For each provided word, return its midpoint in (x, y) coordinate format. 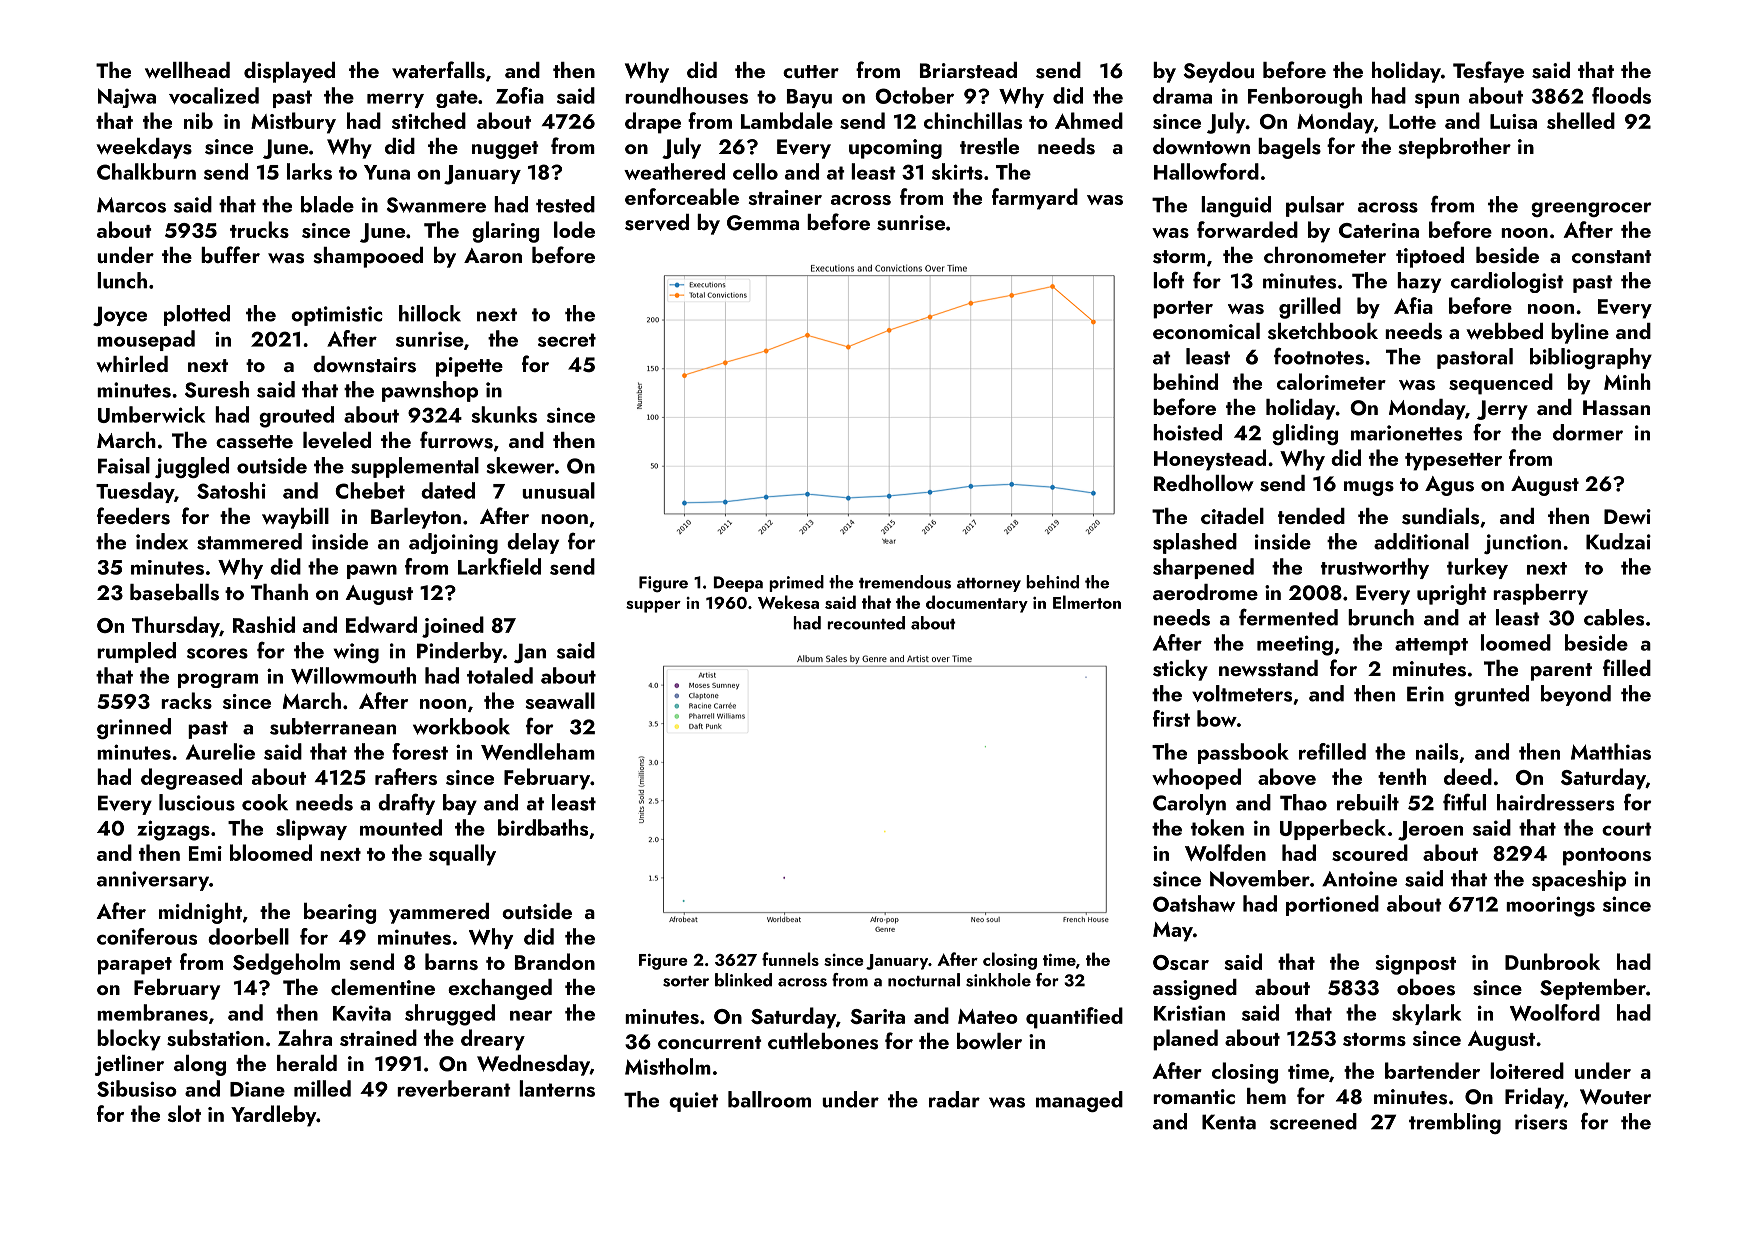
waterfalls (438, 70)
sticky (1180, 670)
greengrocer (1591, 209)
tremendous (905, 582)
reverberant (454, 1088)
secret (567, 340)
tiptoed (1430, 257)
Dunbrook (1552, 961)
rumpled (136, 652)
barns (451, 961)
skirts (957, 171)
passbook (1243, 753)
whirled (132, 364)
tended (1311, 516)
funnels (790, 959)
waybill (295, 518)
